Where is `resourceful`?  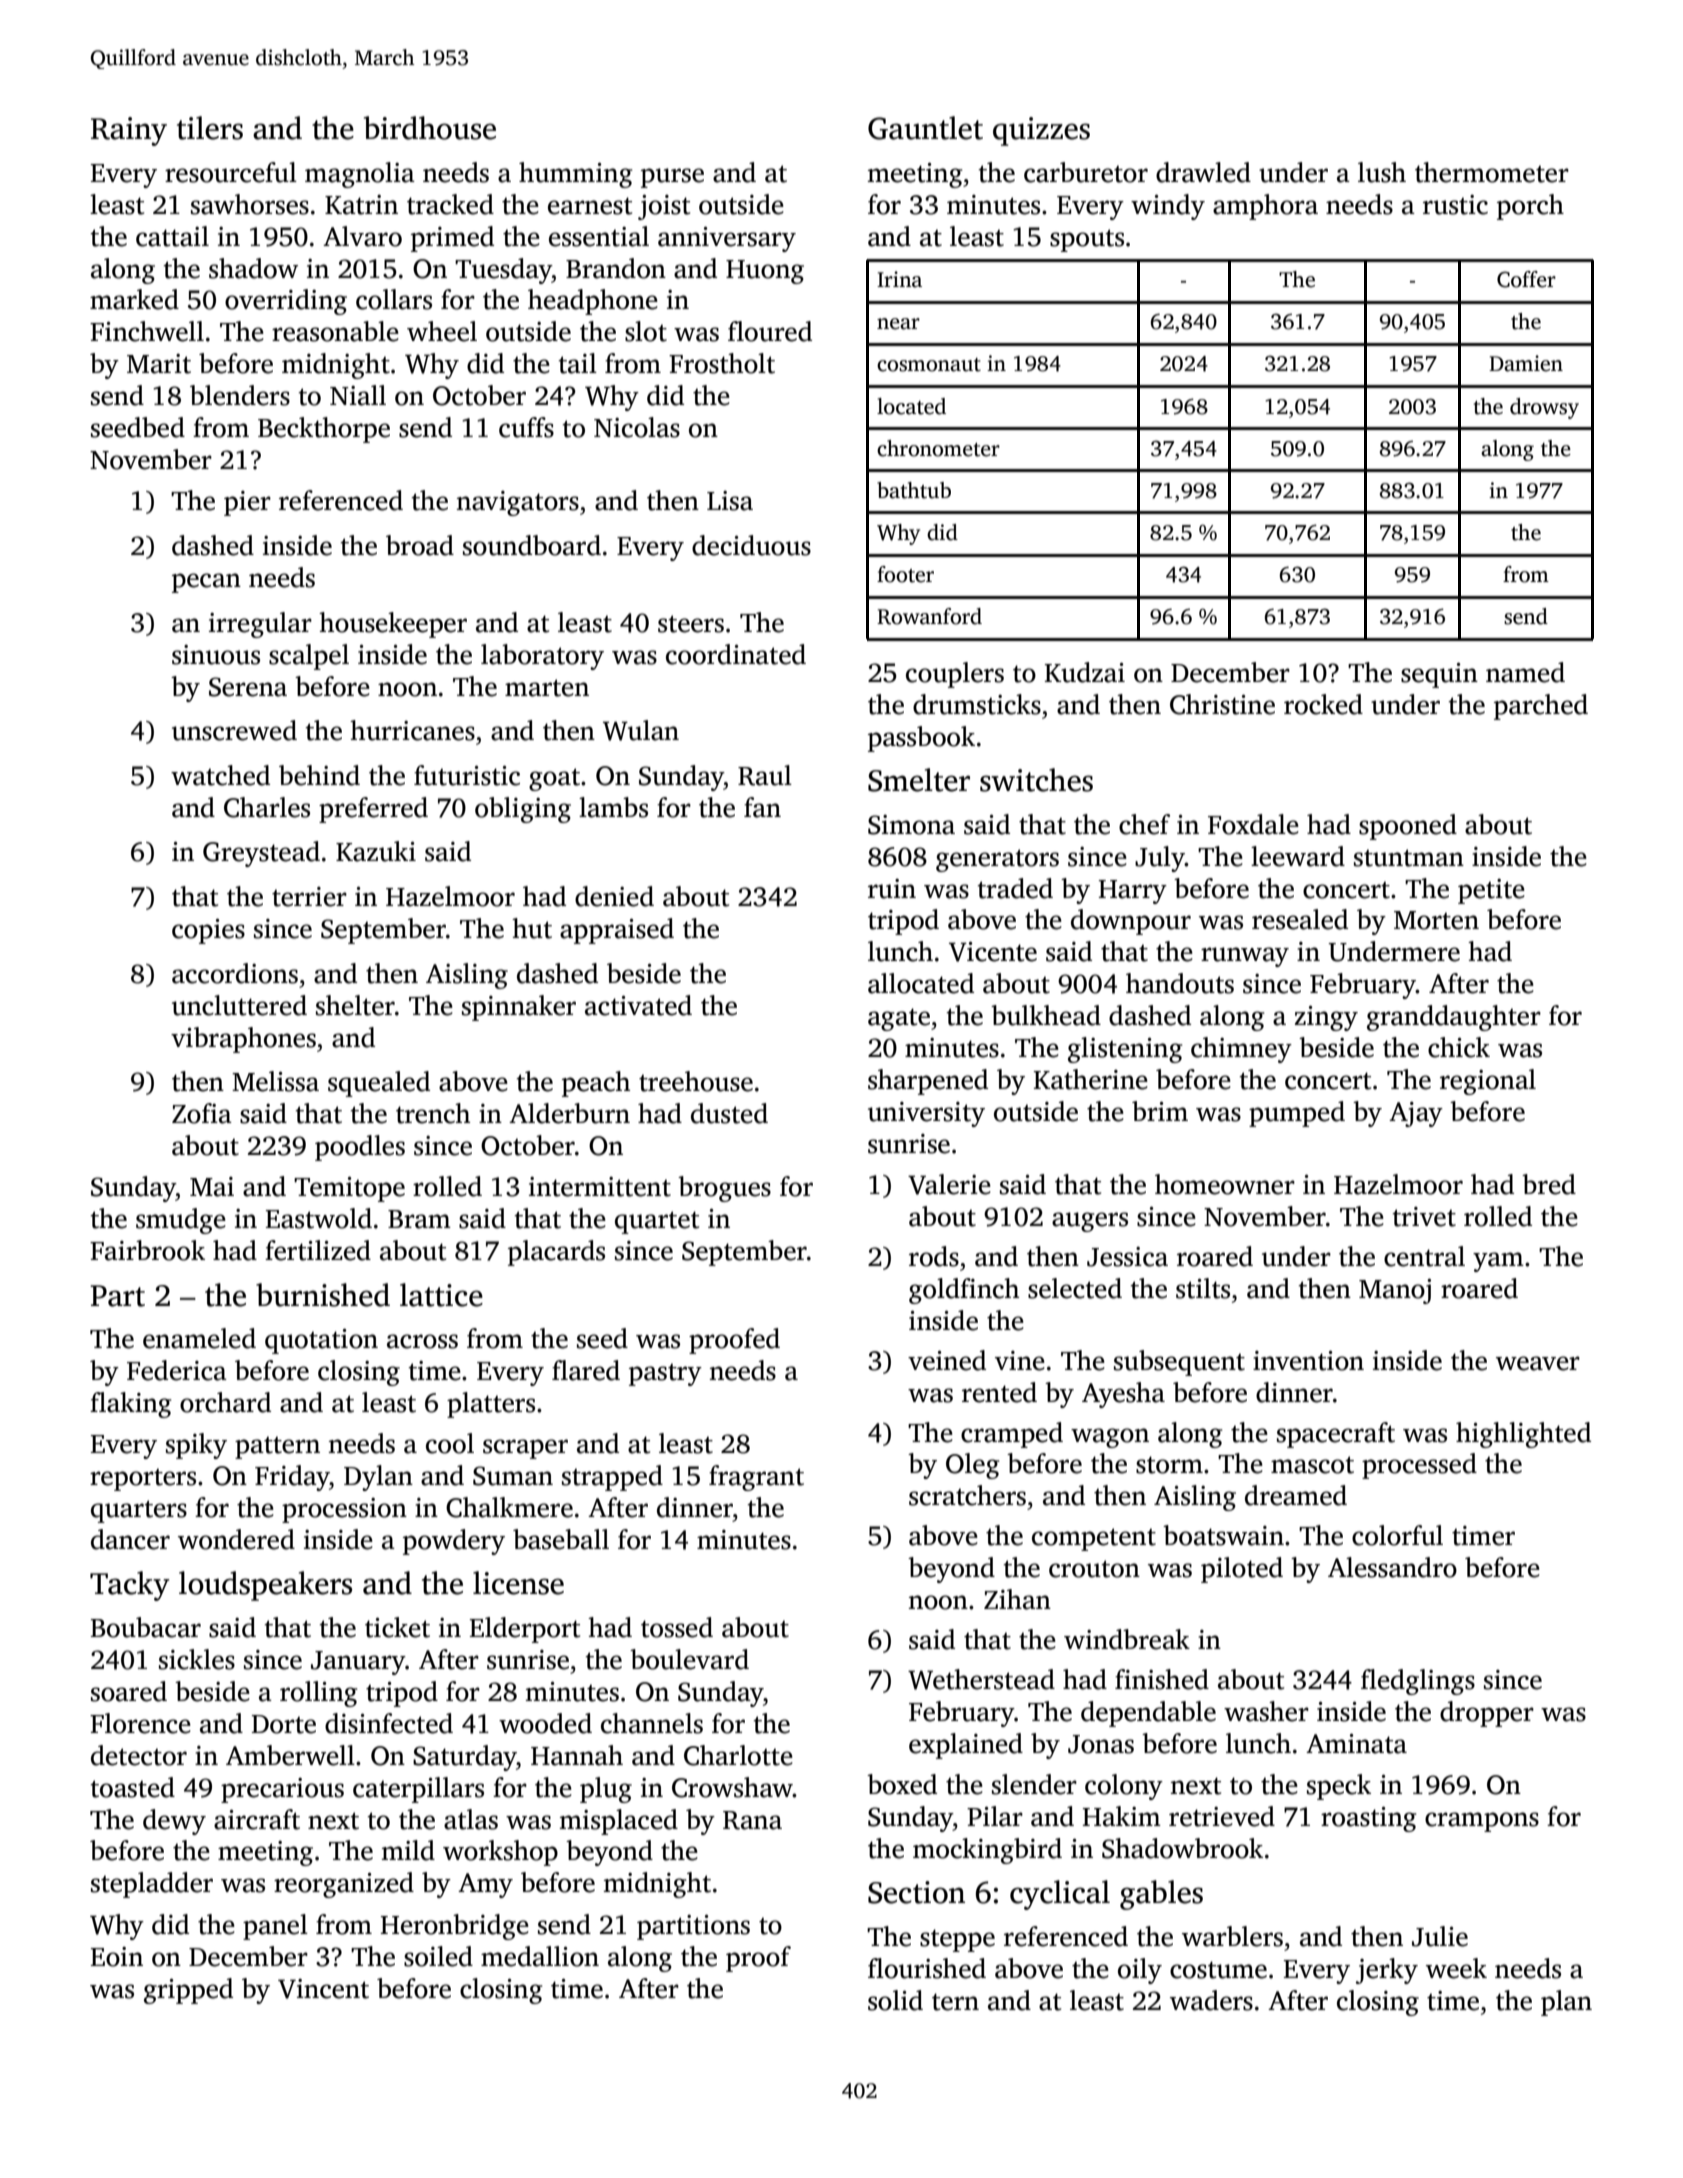 resourceful is located at coordinates (231, 172).
